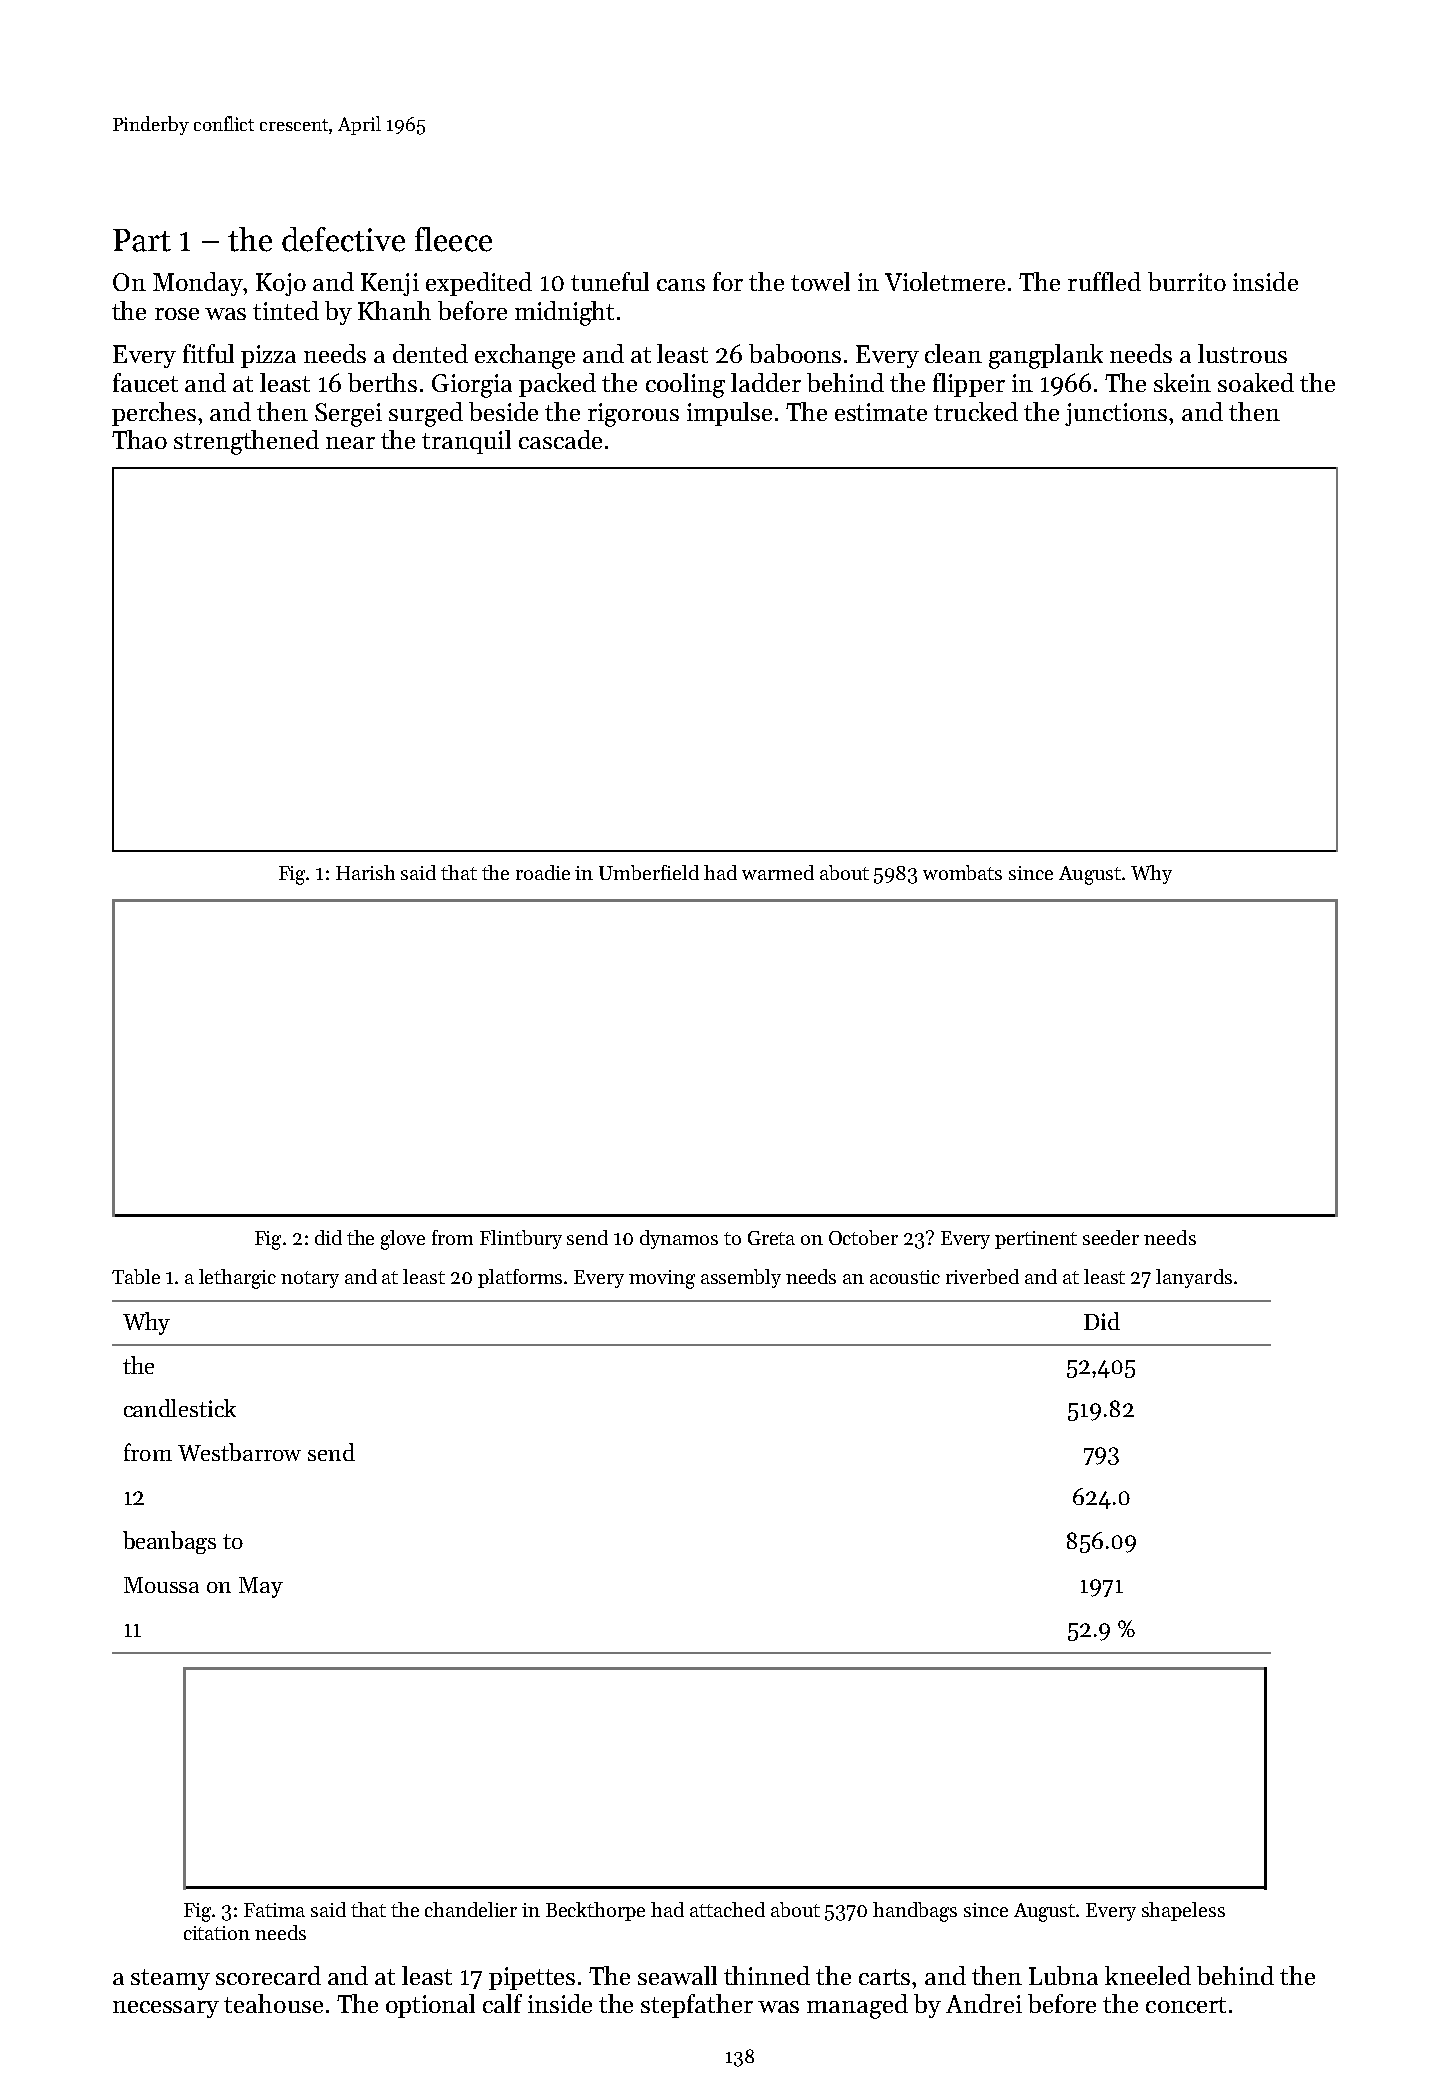  What do you see at coordinates (727, 1909) in the page?
I see `attached` at bounding box center [727, 1909].
